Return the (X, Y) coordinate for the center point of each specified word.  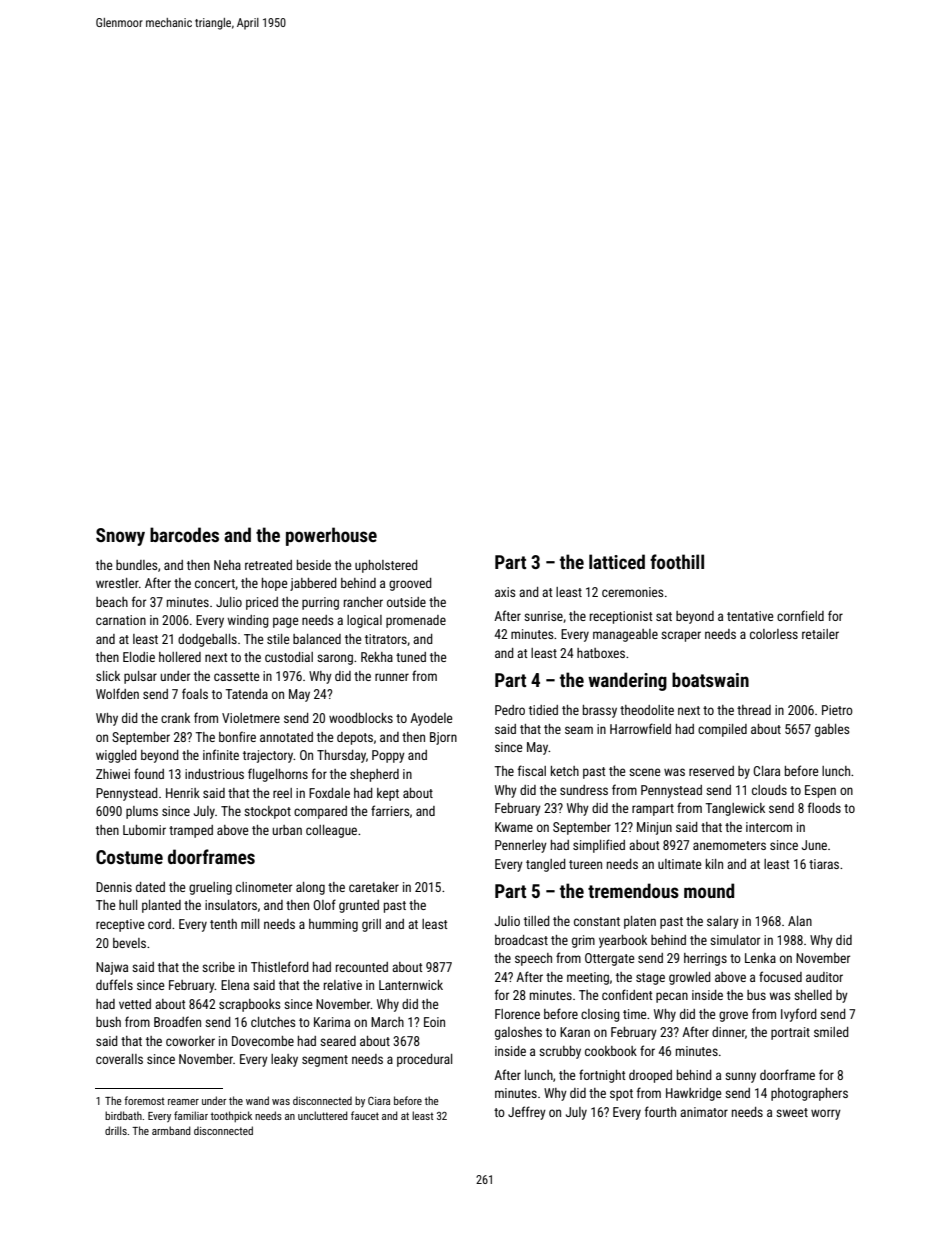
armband (171, 1130)
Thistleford (280, 966)
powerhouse (331, 536)
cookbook (611, 1051)
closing (600, 1015)
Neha (227, 565)
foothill (677, 561)
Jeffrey (527, 1113)
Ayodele (431, 719)
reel (282, 793)
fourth (660, 1111)
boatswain (710, 679)
